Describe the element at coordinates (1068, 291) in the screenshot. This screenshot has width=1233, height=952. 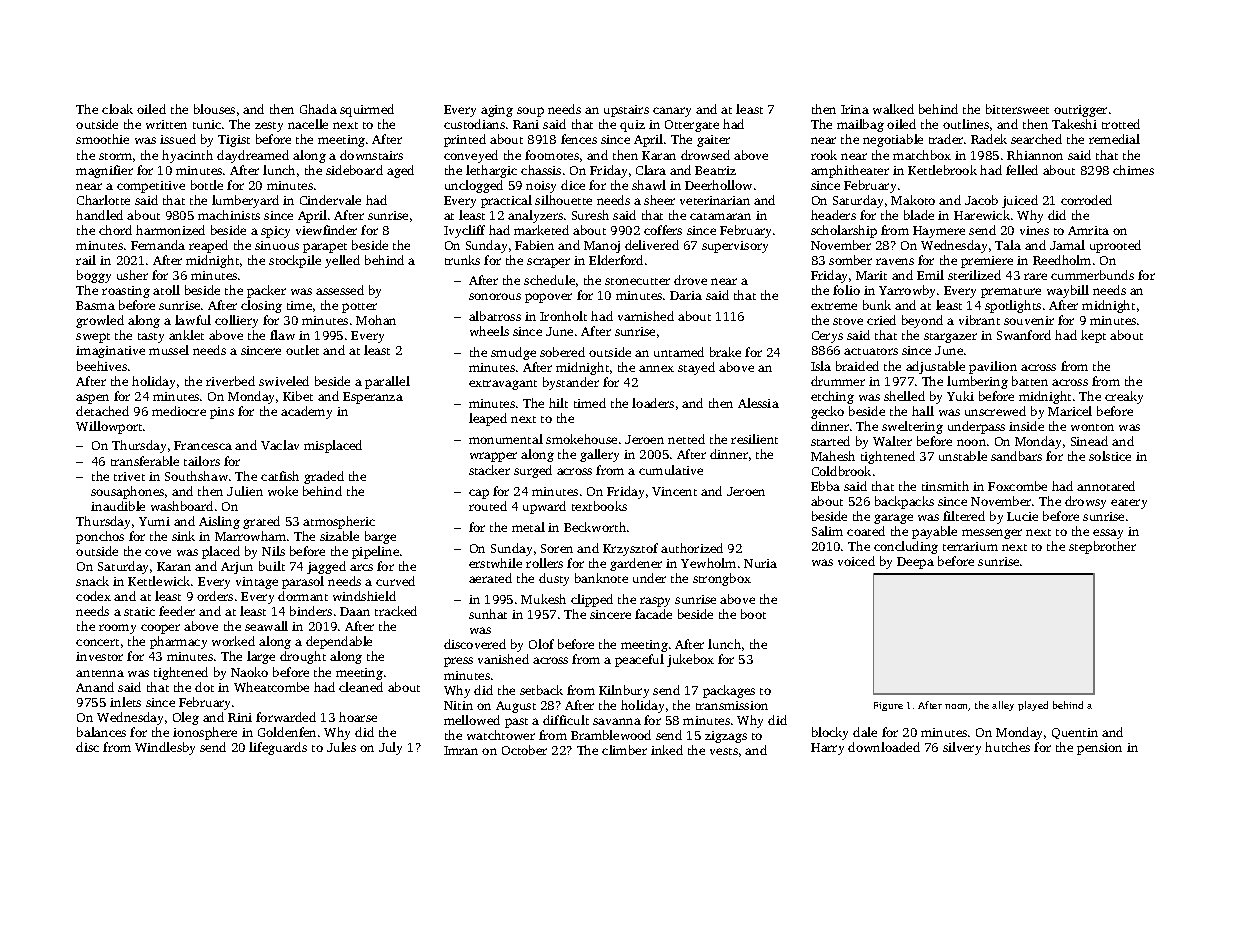
I see `waybill` at that location.
